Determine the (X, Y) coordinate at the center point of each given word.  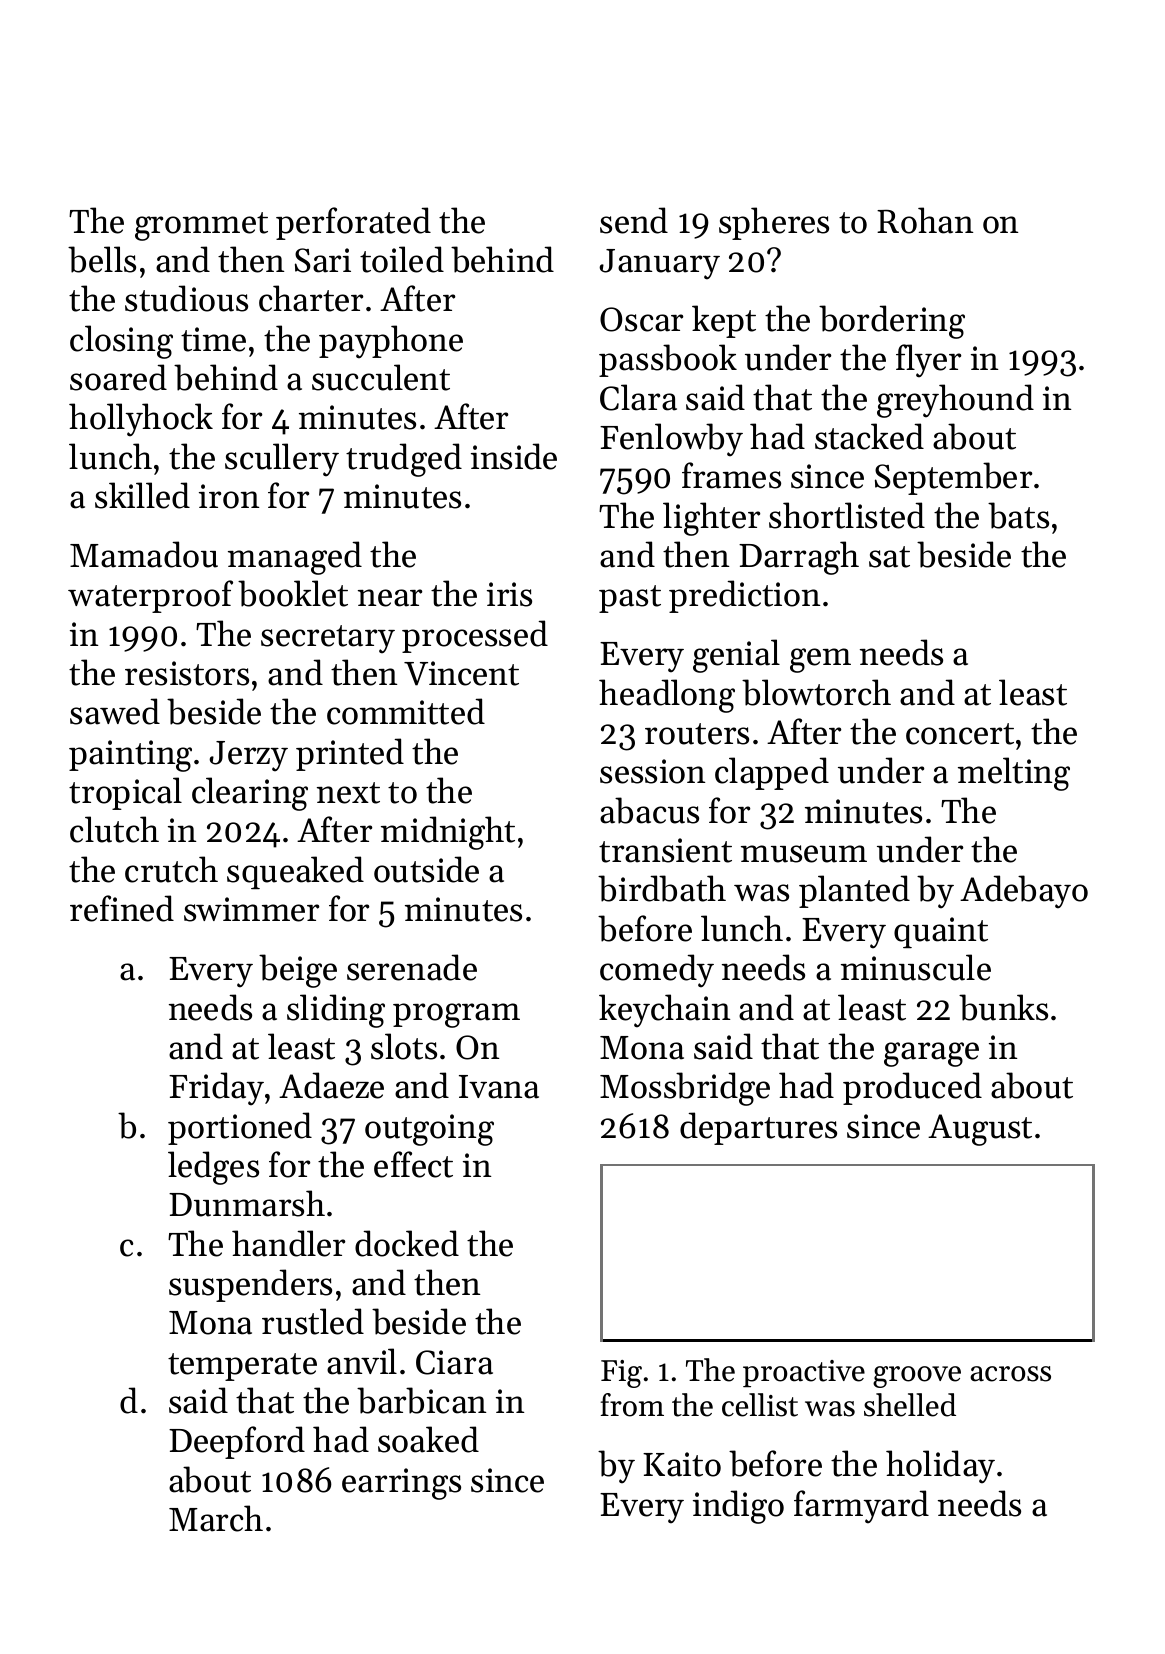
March (216, 1518)
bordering (892, 322)
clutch (114, 829)
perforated (353, 223)
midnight (448, 833)
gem (820, 660)
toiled (402, 259)
